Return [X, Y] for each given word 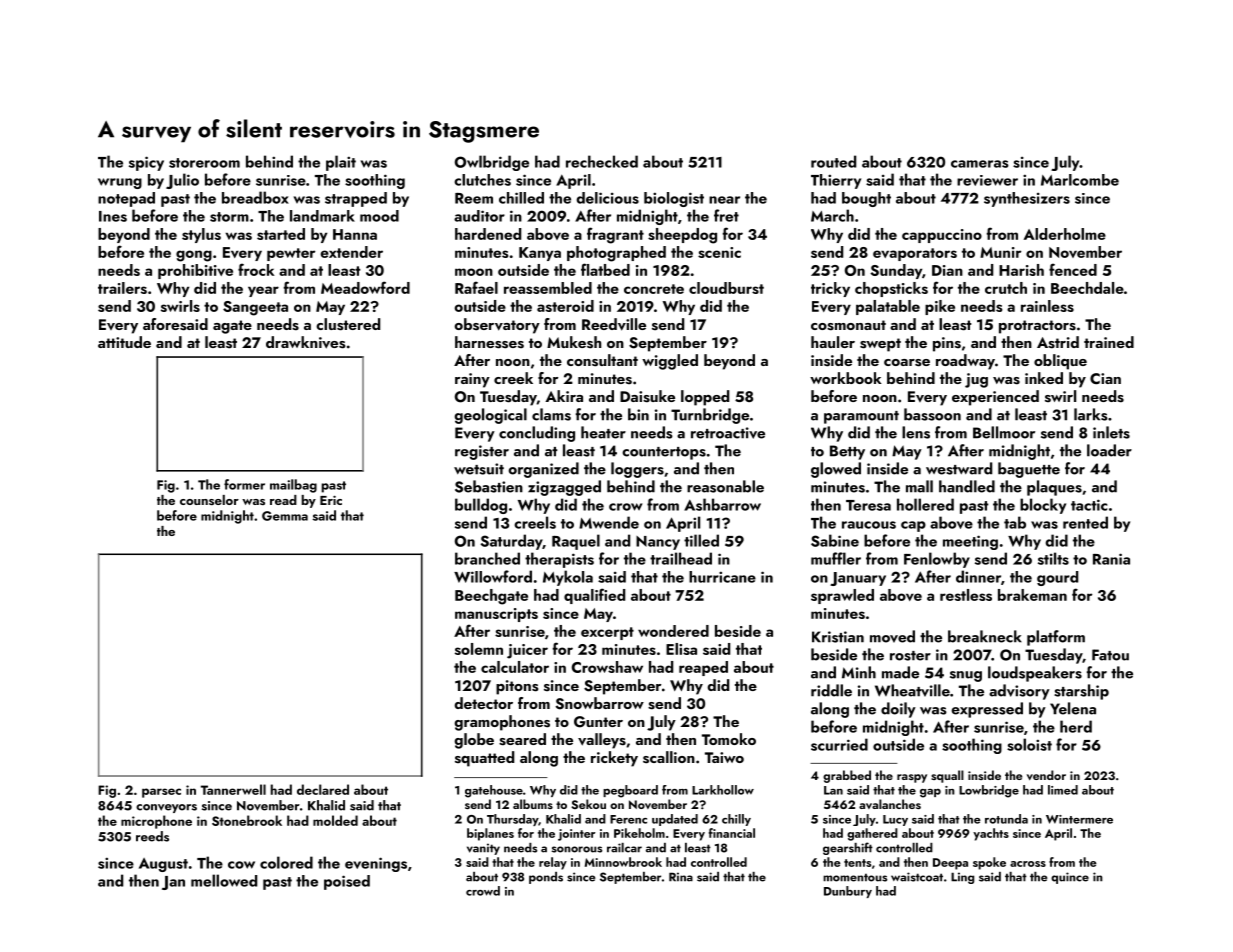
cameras [980, 164]
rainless [1047, 306]
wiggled [670, 362]
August [163, 865]
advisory [1019, 692]
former [244, 484]
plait [341, 163]
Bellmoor [1004, 432]
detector [483, 703]
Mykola [568, 578]
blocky [1043, 506]
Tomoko [729, 739]
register [482, 452]
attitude [124, 342]
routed [833, 161]
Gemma [285, 516]
